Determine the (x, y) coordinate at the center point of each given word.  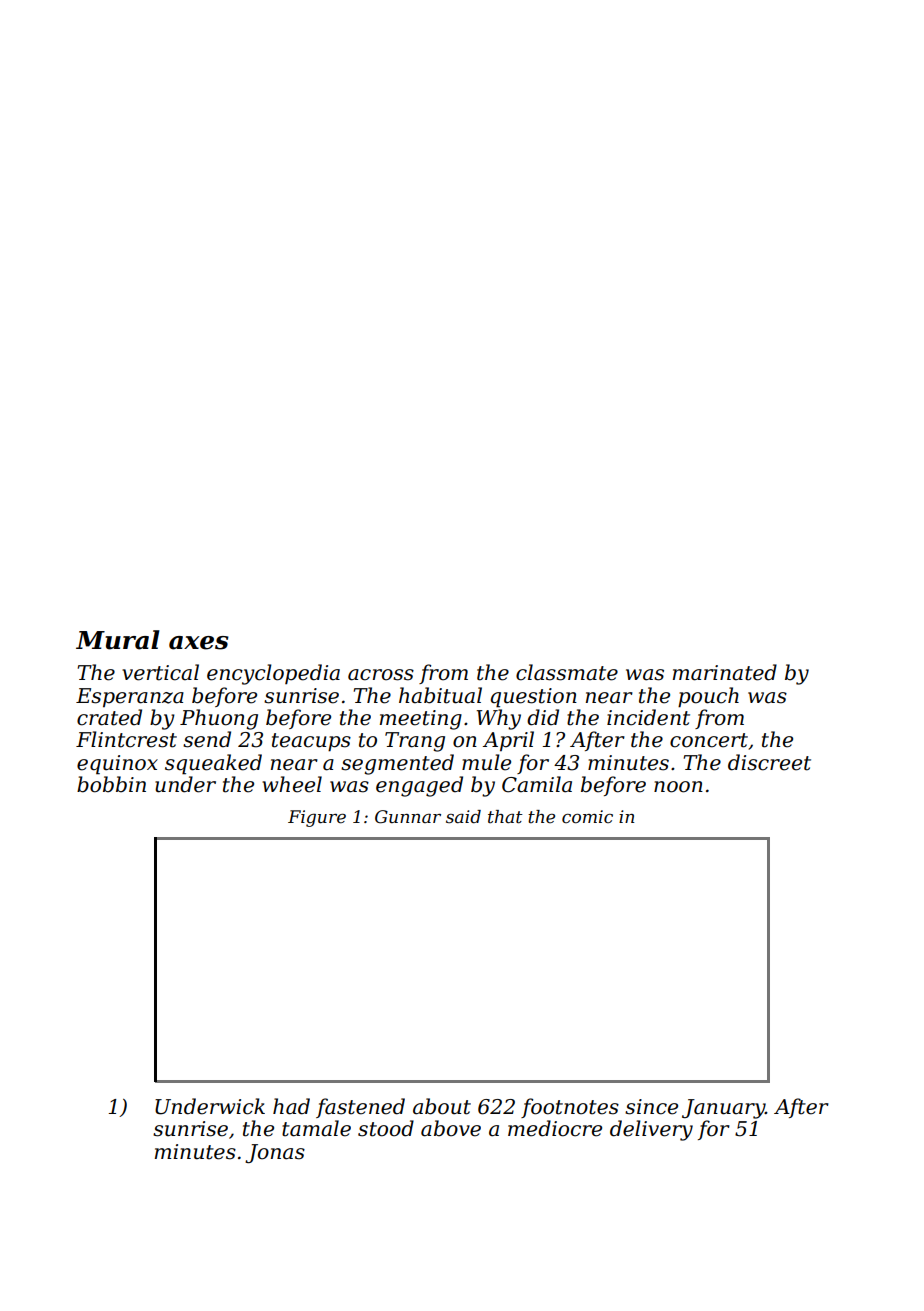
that (505, 817)
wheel (292, 784)
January (723, 1109)
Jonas (275, 1153)
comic (587, 816)
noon (678, 787)
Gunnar (408, 817)
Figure (317, 818)
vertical (160, 672)
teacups (311, 742)
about (442, 1106)
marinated (725, 672)
